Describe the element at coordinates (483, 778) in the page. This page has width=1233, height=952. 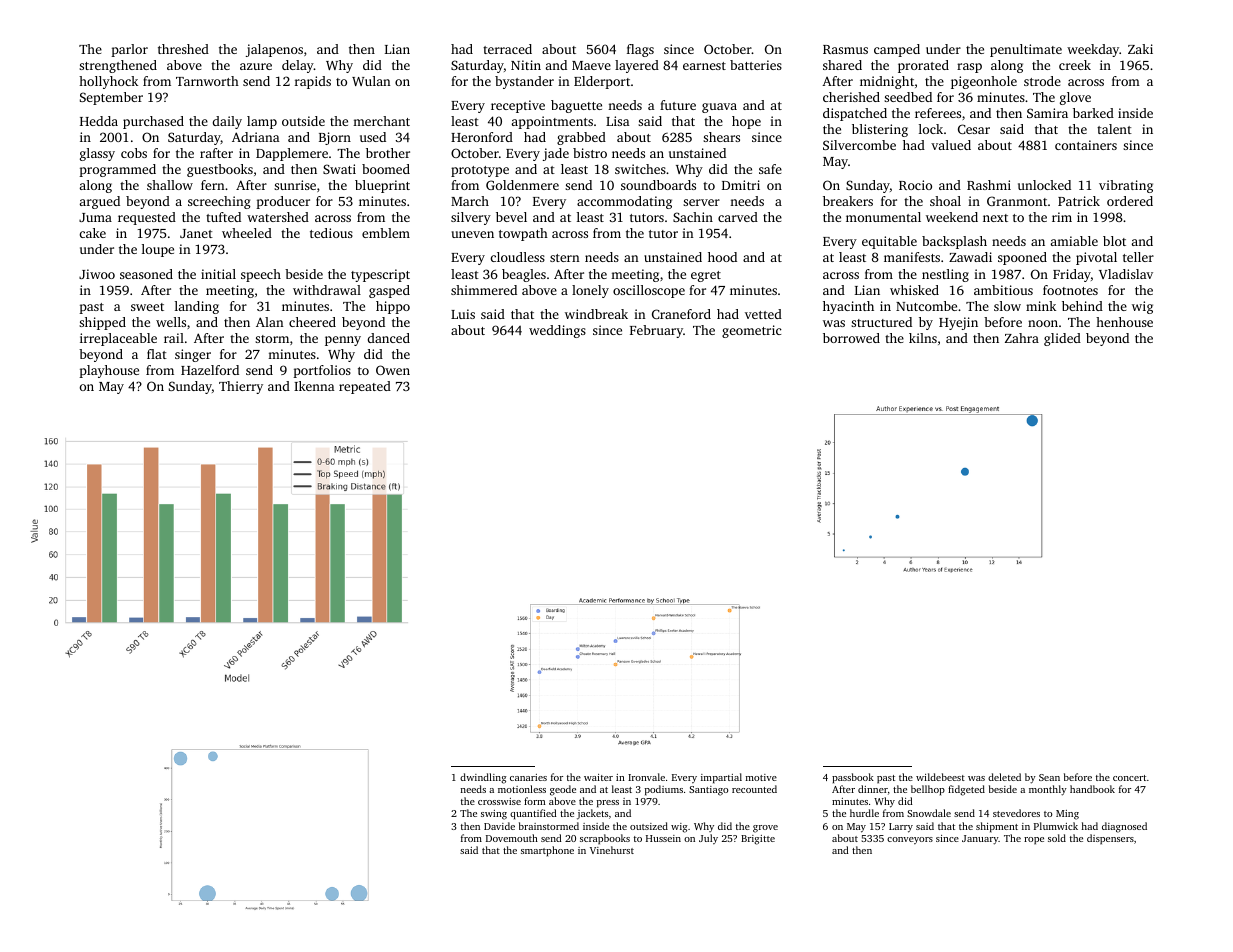
I see `dwindling` at that location.
